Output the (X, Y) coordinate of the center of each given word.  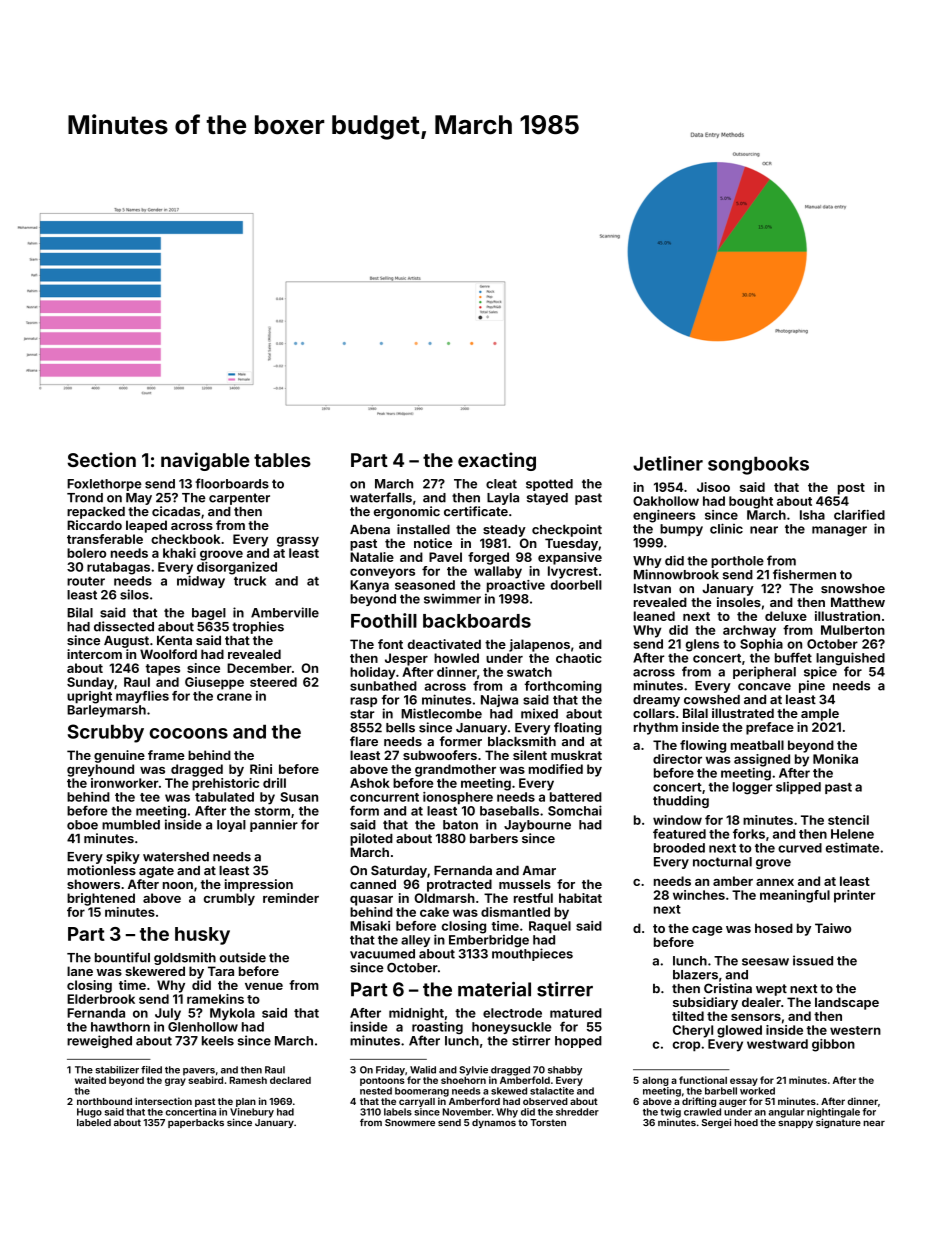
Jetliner (668, 463)
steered (273, 682)
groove (221, 555)
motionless (101, 870)
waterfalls (381, 497)
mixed (539, 713)
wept (771, 990)
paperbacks (196, 1123)
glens (702, 645)
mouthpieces (532, 954)
